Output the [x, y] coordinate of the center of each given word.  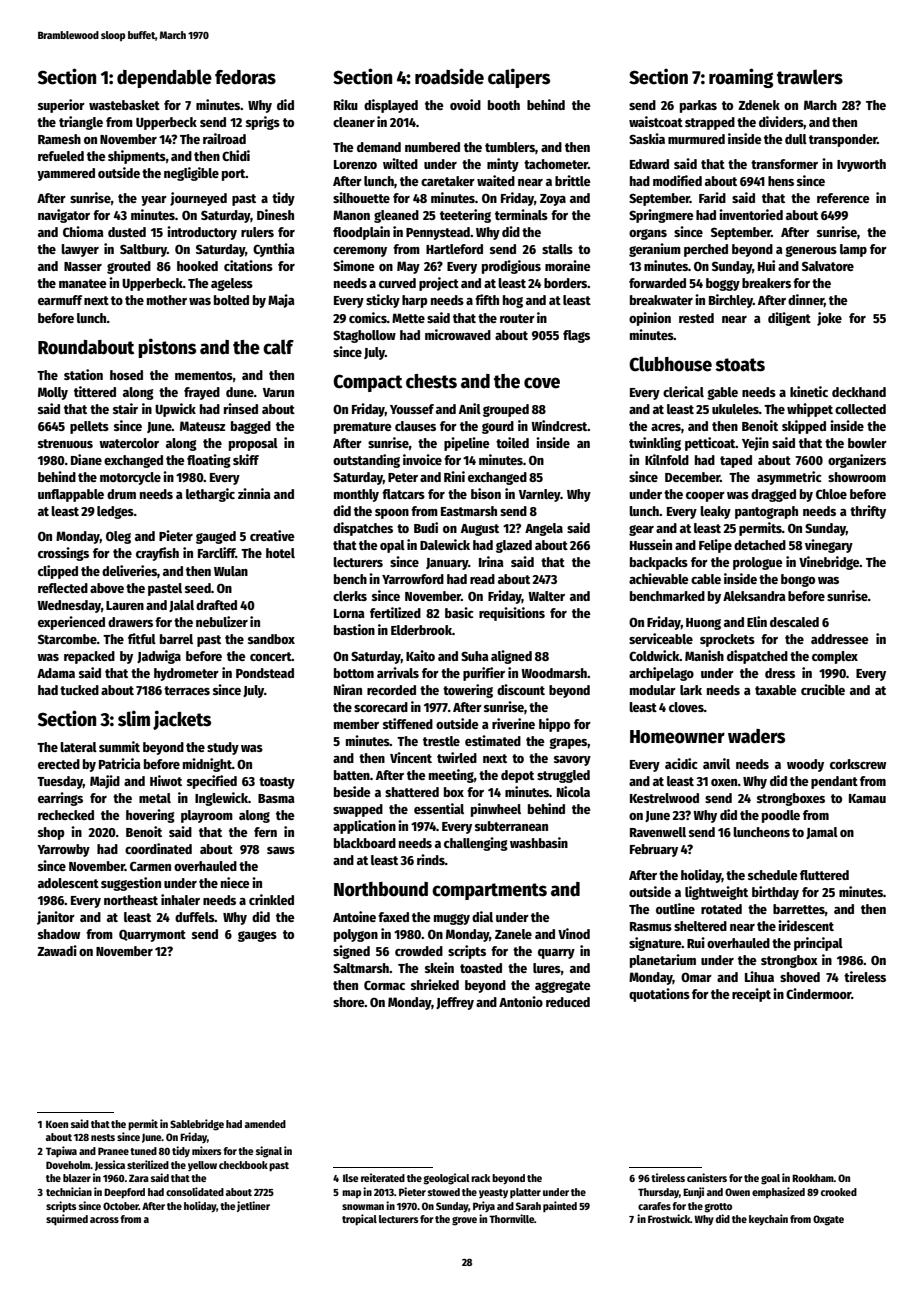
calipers [519, 78]
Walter [546, 596]
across [104, 1220]
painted [560, 1206]
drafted [216, 605]
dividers [781, 122]
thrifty [868, 512]
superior [61, 106]
